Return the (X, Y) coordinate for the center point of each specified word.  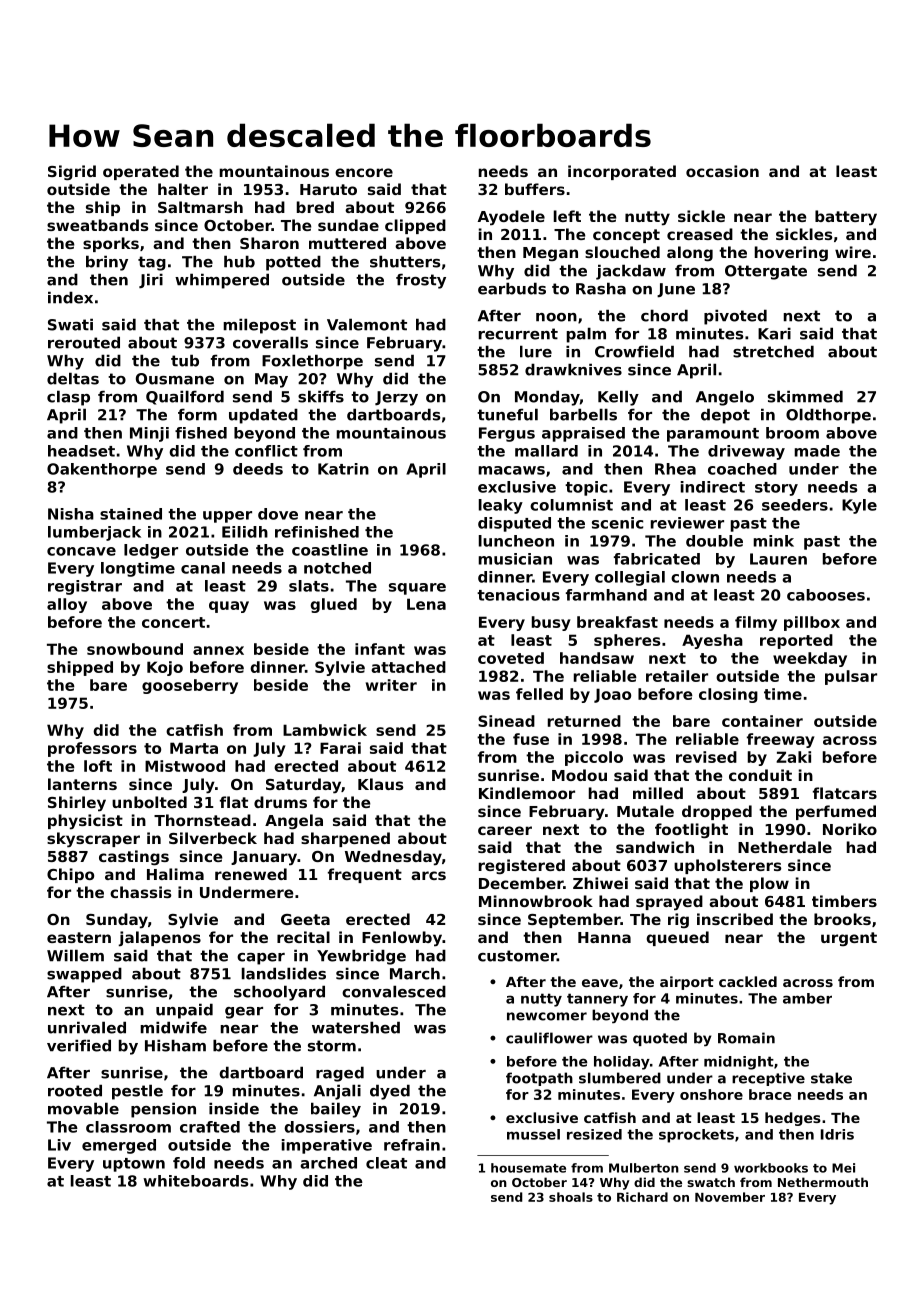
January (264, 858)
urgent (849, 939)
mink (773, 541)
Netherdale (785, 847)
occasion (722, 171)
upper (227, 517)
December (521, 883)
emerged (119, 1146)
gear (244, 1013)
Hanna (604, 937)
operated (141, 172)
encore (364, 172)
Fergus (507, 434)
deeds (258, 469)
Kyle (859, 506)
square (417, 589)
